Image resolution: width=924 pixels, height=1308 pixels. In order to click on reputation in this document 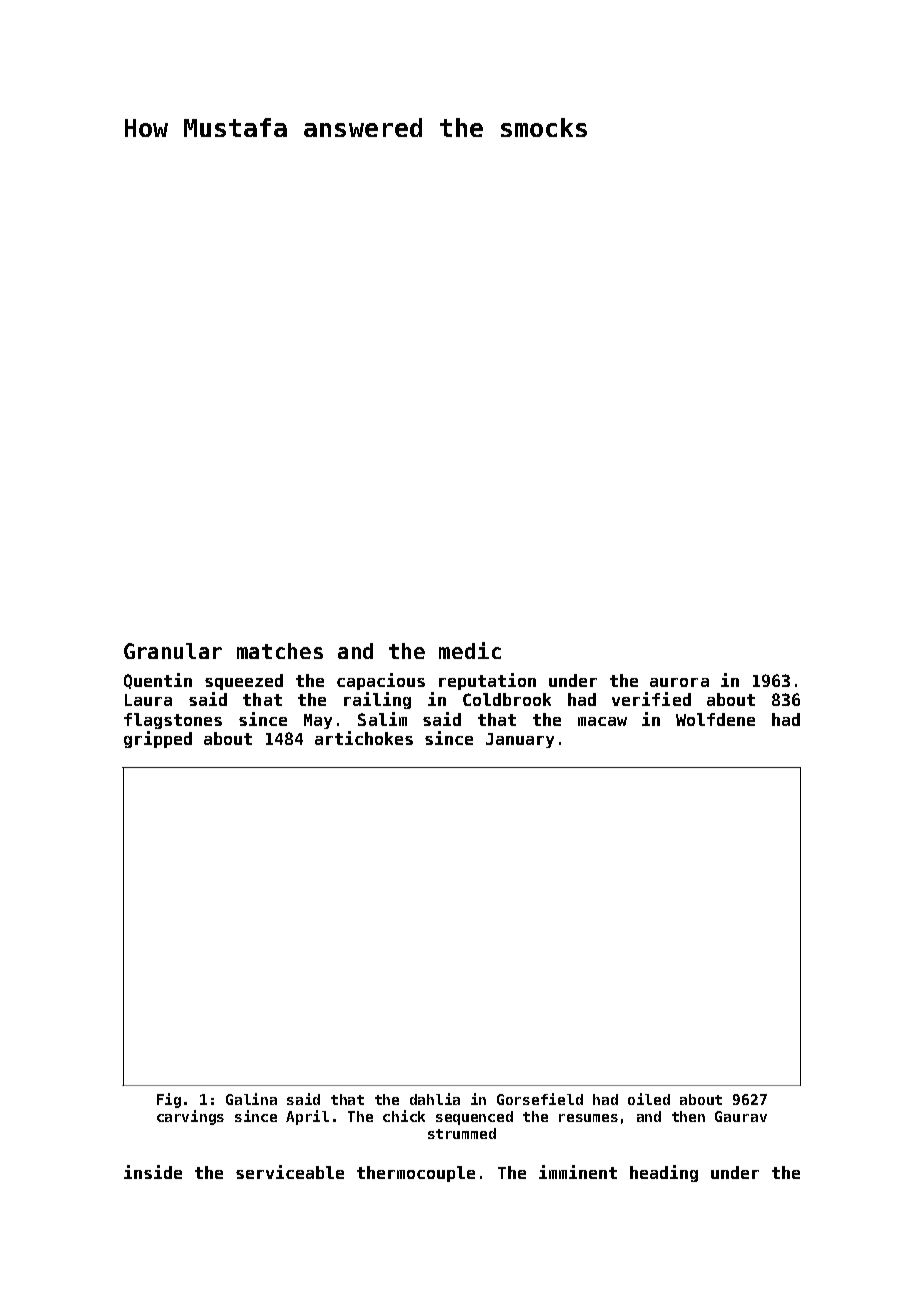, I will do `click(487, 681)`.
